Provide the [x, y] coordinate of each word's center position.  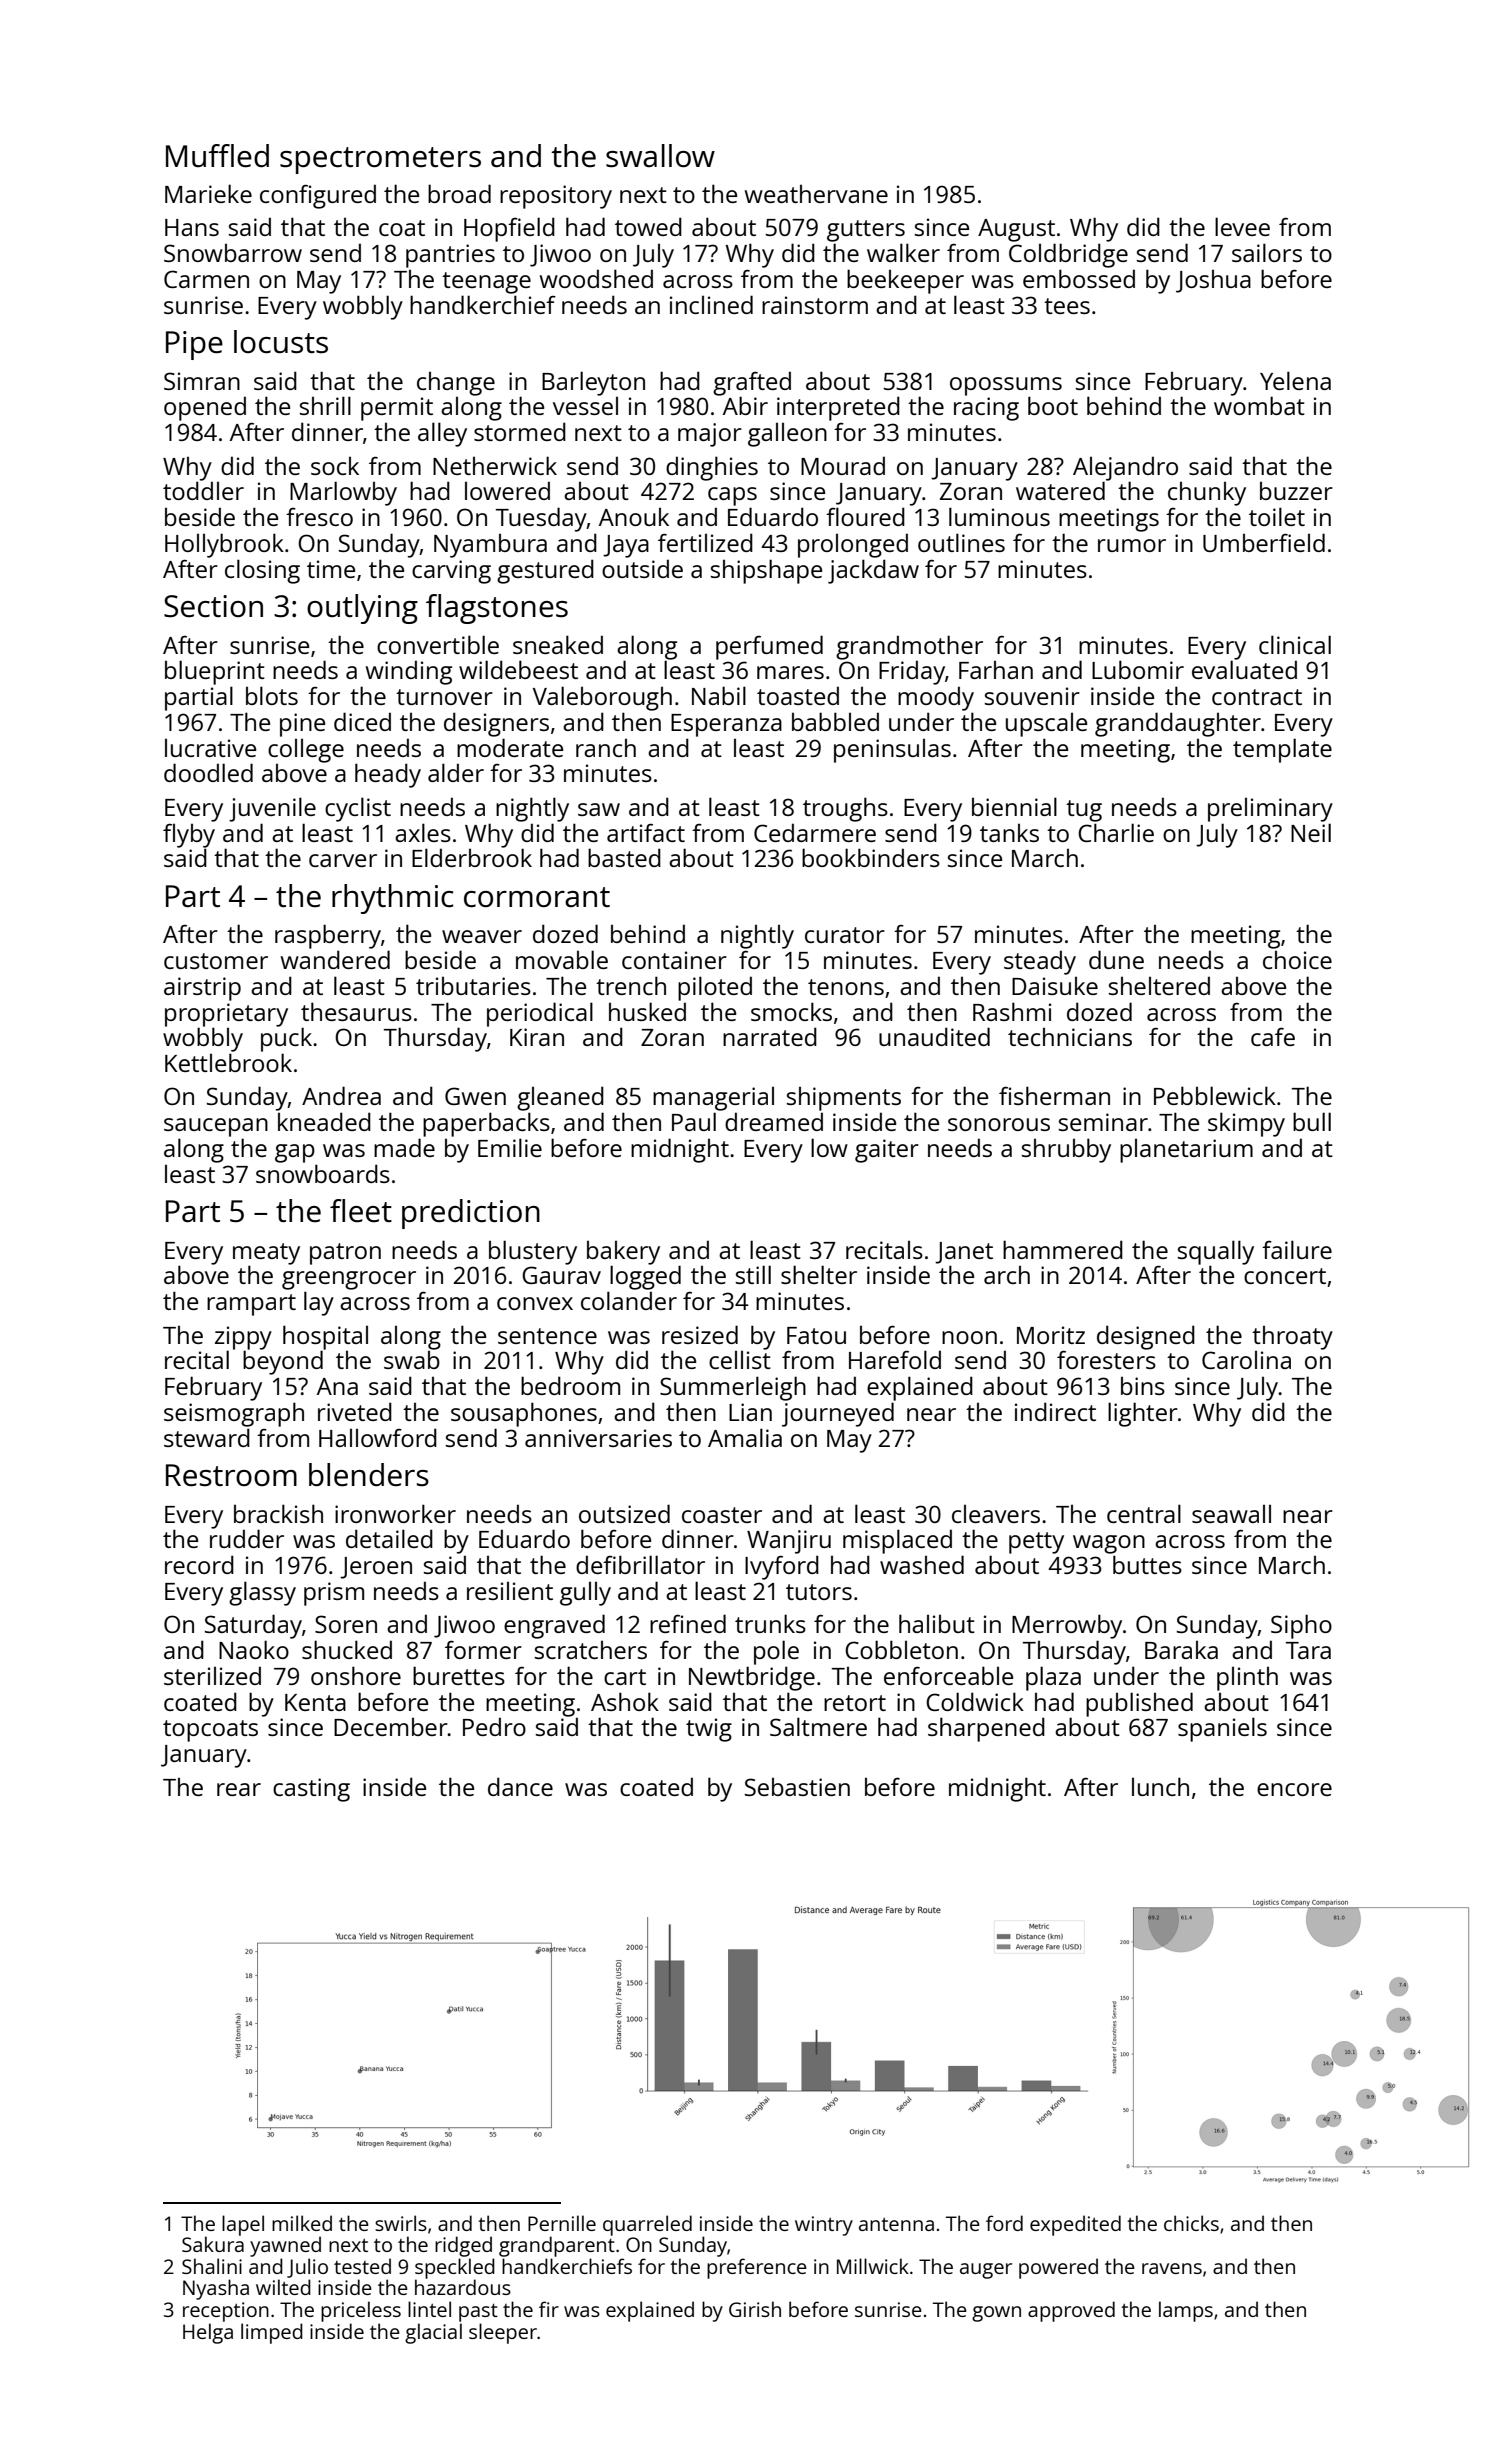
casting [311, 1790]
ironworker [395, 1513]
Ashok [625, 1701]
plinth [1247, 1679]
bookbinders [871, 857]
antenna [896, 2224]
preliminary [1270, 810]
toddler [203, 490]
